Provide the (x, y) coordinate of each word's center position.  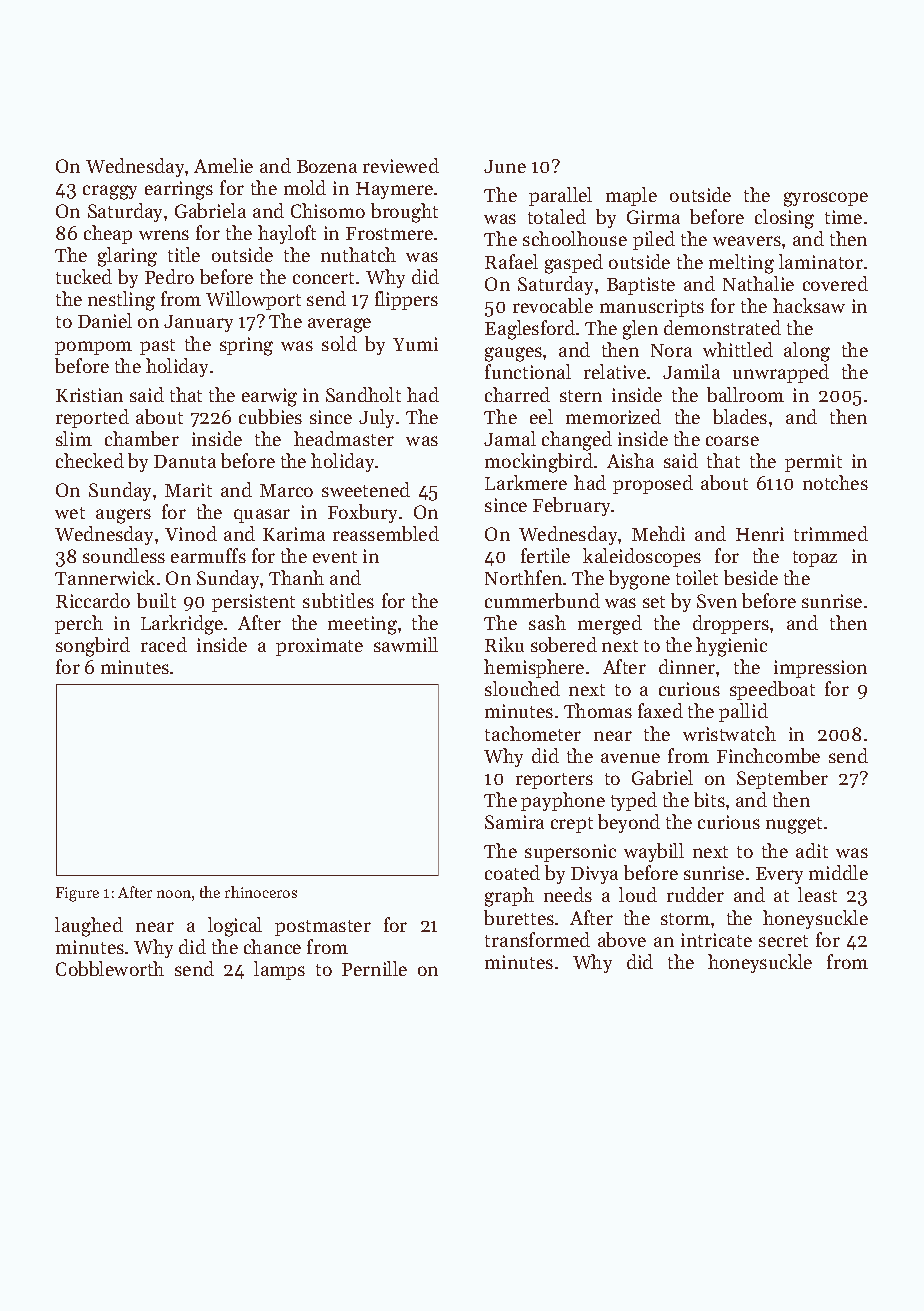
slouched (522, 688)
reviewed (401, 165)
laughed (89, 927)
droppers (731, 624)
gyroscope (826, 199)
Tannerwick (105, 577)
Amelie (223, 165)
